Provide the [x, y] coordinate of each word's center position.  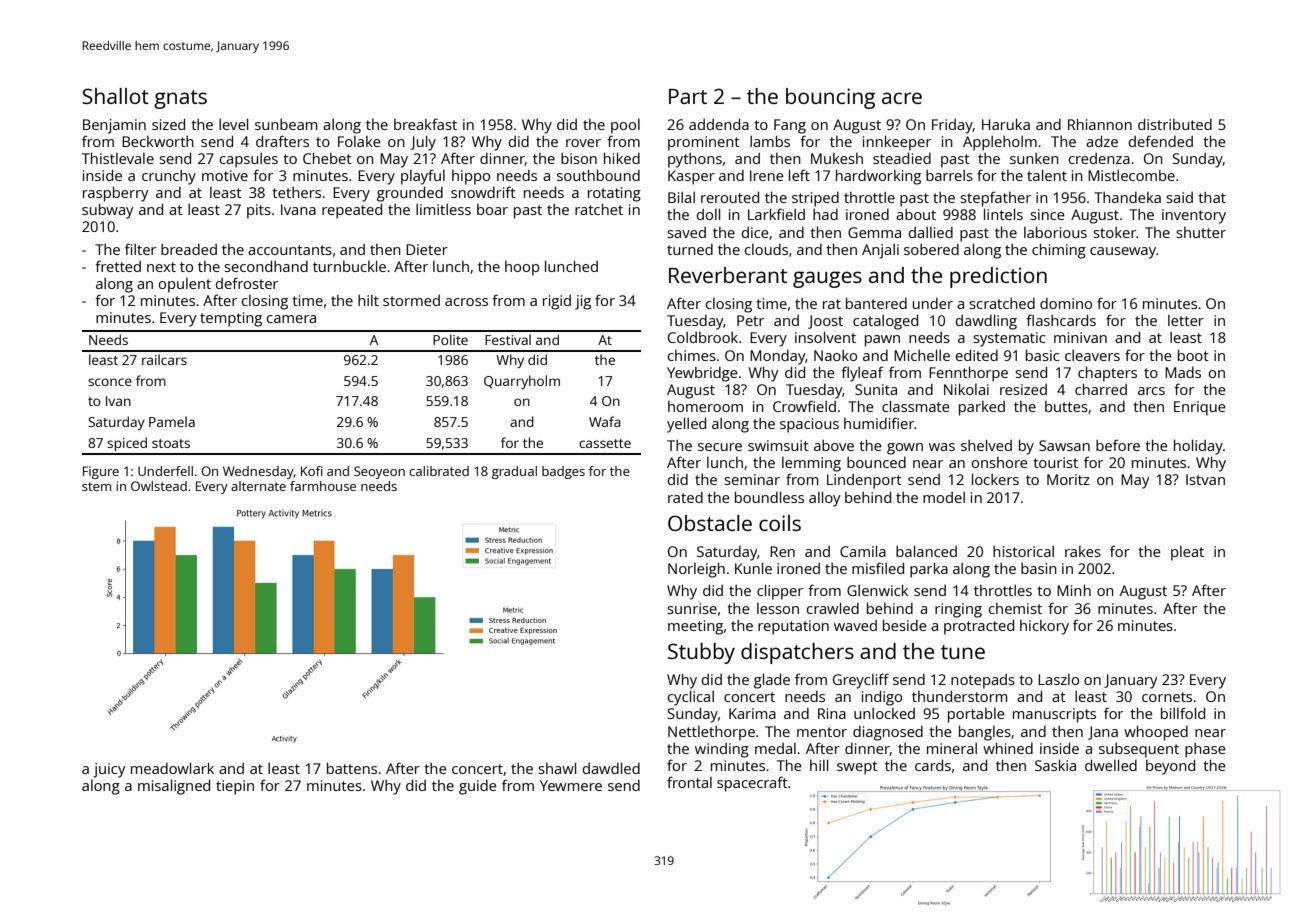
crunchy [169, 177]
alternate [258, 486]
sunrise [692, 608]
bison [579, 158]
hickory [1044, 627]
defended [1161, 141]
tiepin [235, 787]
